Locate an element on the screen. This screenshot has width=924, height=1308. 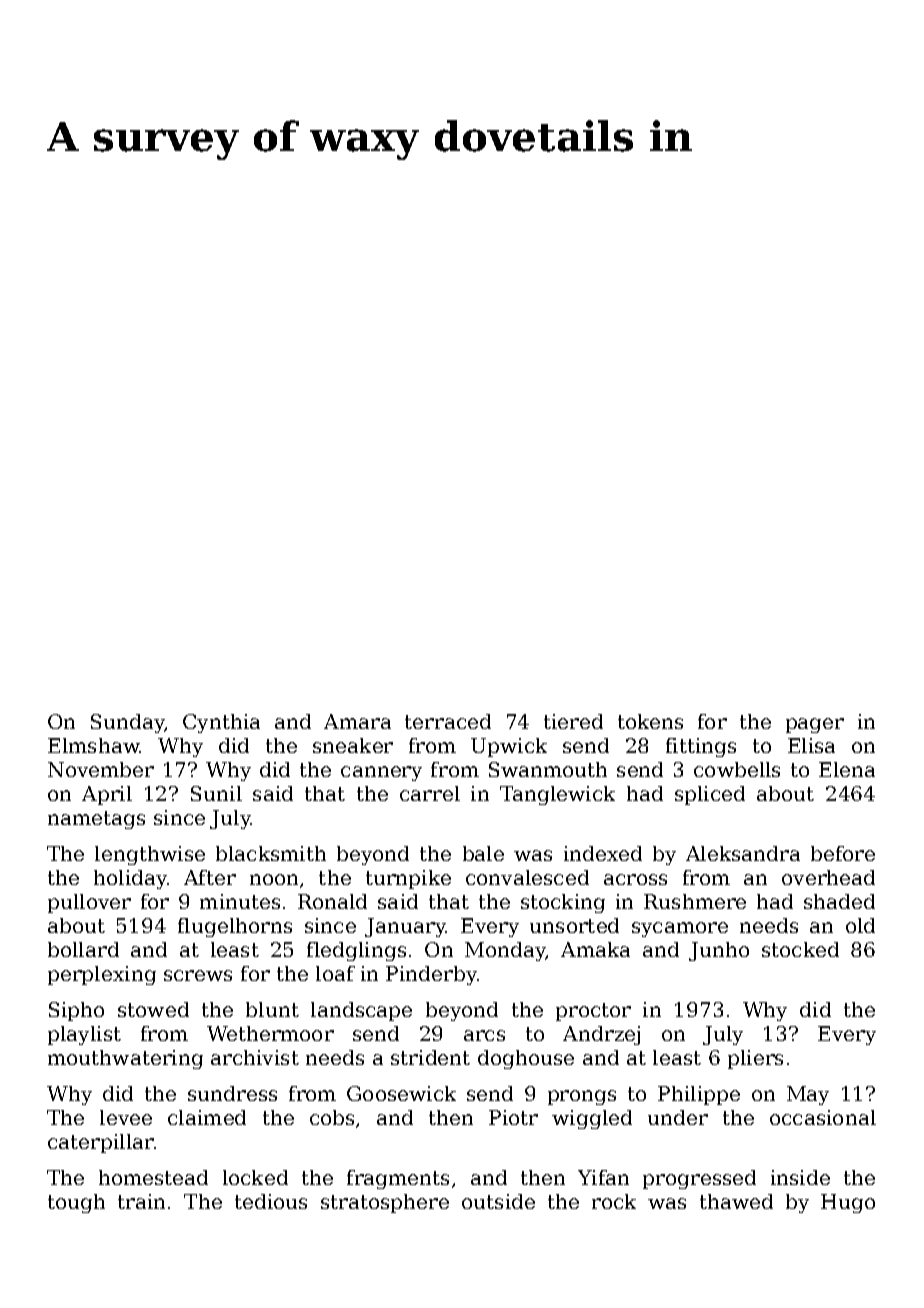
nametags is located at coordinates (96, 820).
